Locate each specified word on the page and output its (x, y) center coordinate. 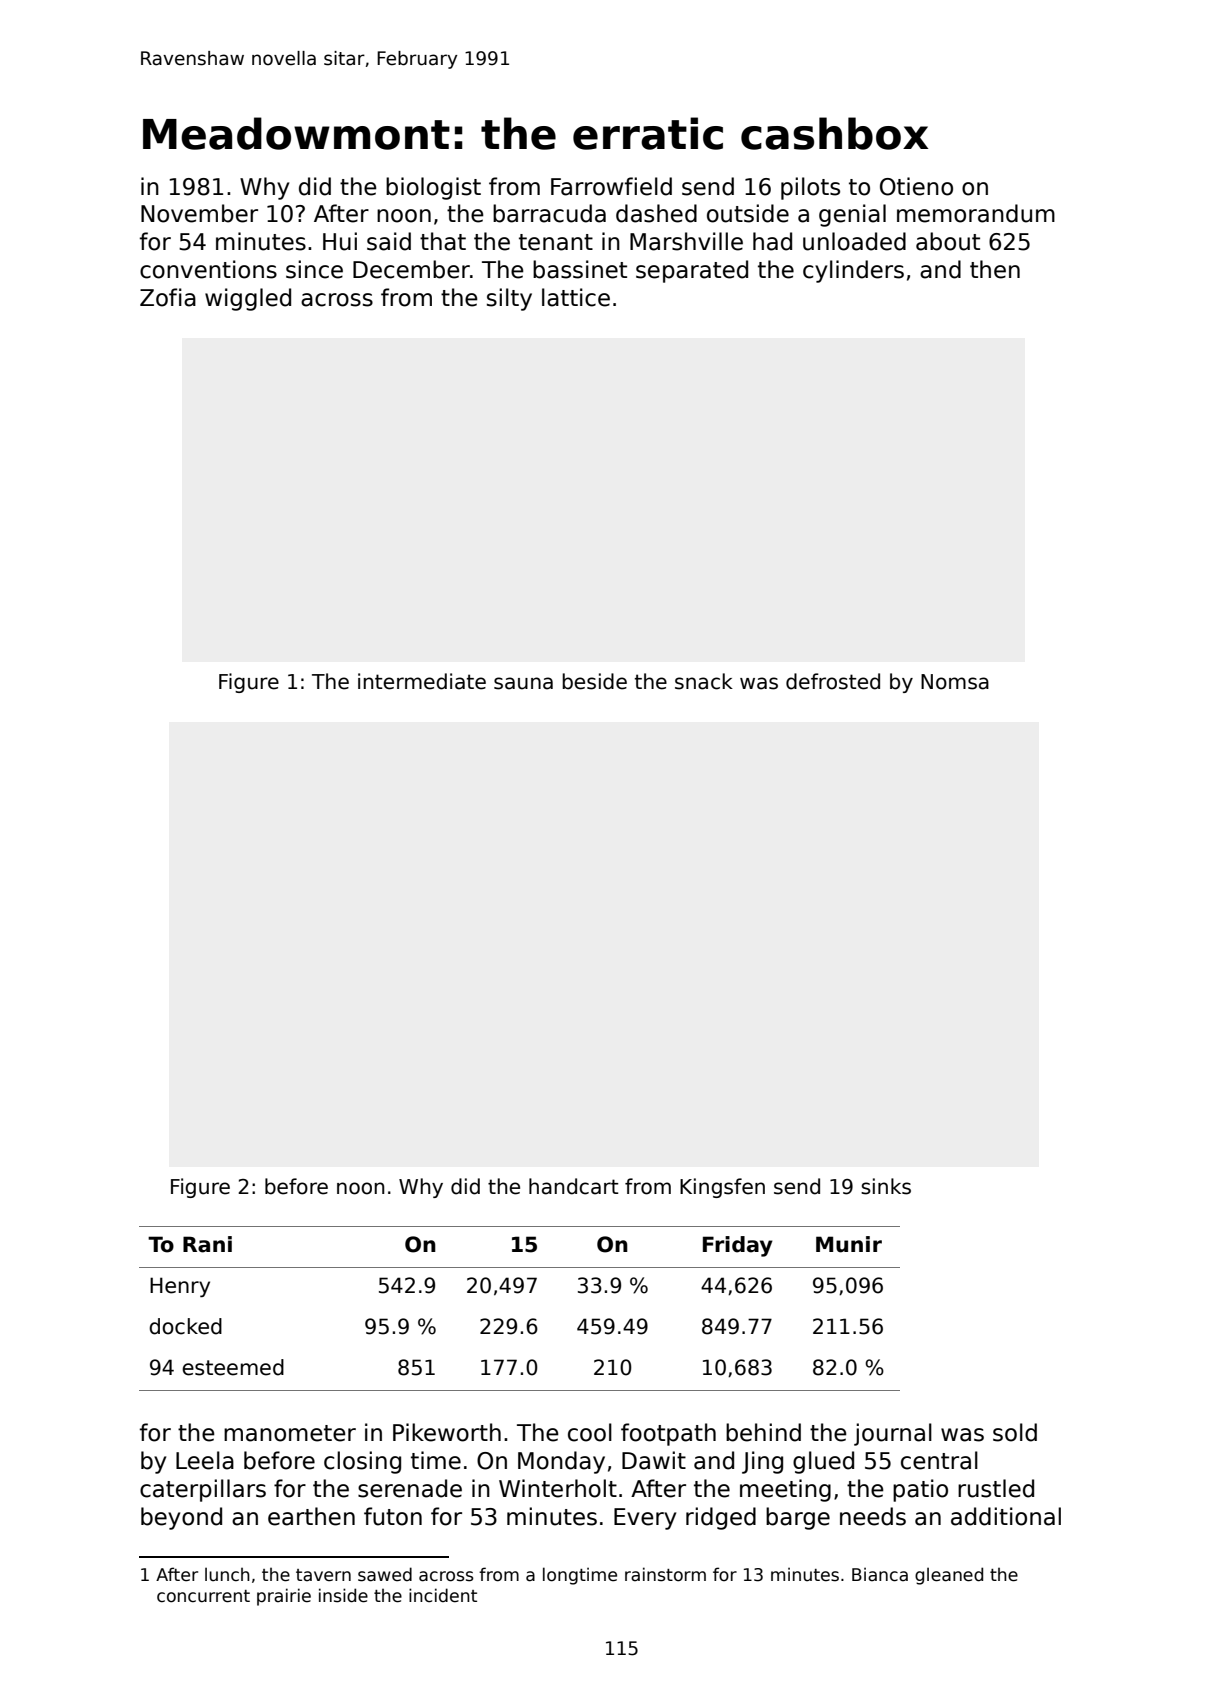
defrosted (833, 681)
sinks (886, 1186)
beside (594, 681)
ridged (721, 1518)
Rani (207, 1244)
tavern (323, 1575)
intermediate (422, 681)
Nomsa (955, 682)
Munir (849, 1244)
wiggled (248, 299)
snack (704, 681)
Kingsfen (722, 1188)
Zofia (168, 297)
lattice (576, 297)
